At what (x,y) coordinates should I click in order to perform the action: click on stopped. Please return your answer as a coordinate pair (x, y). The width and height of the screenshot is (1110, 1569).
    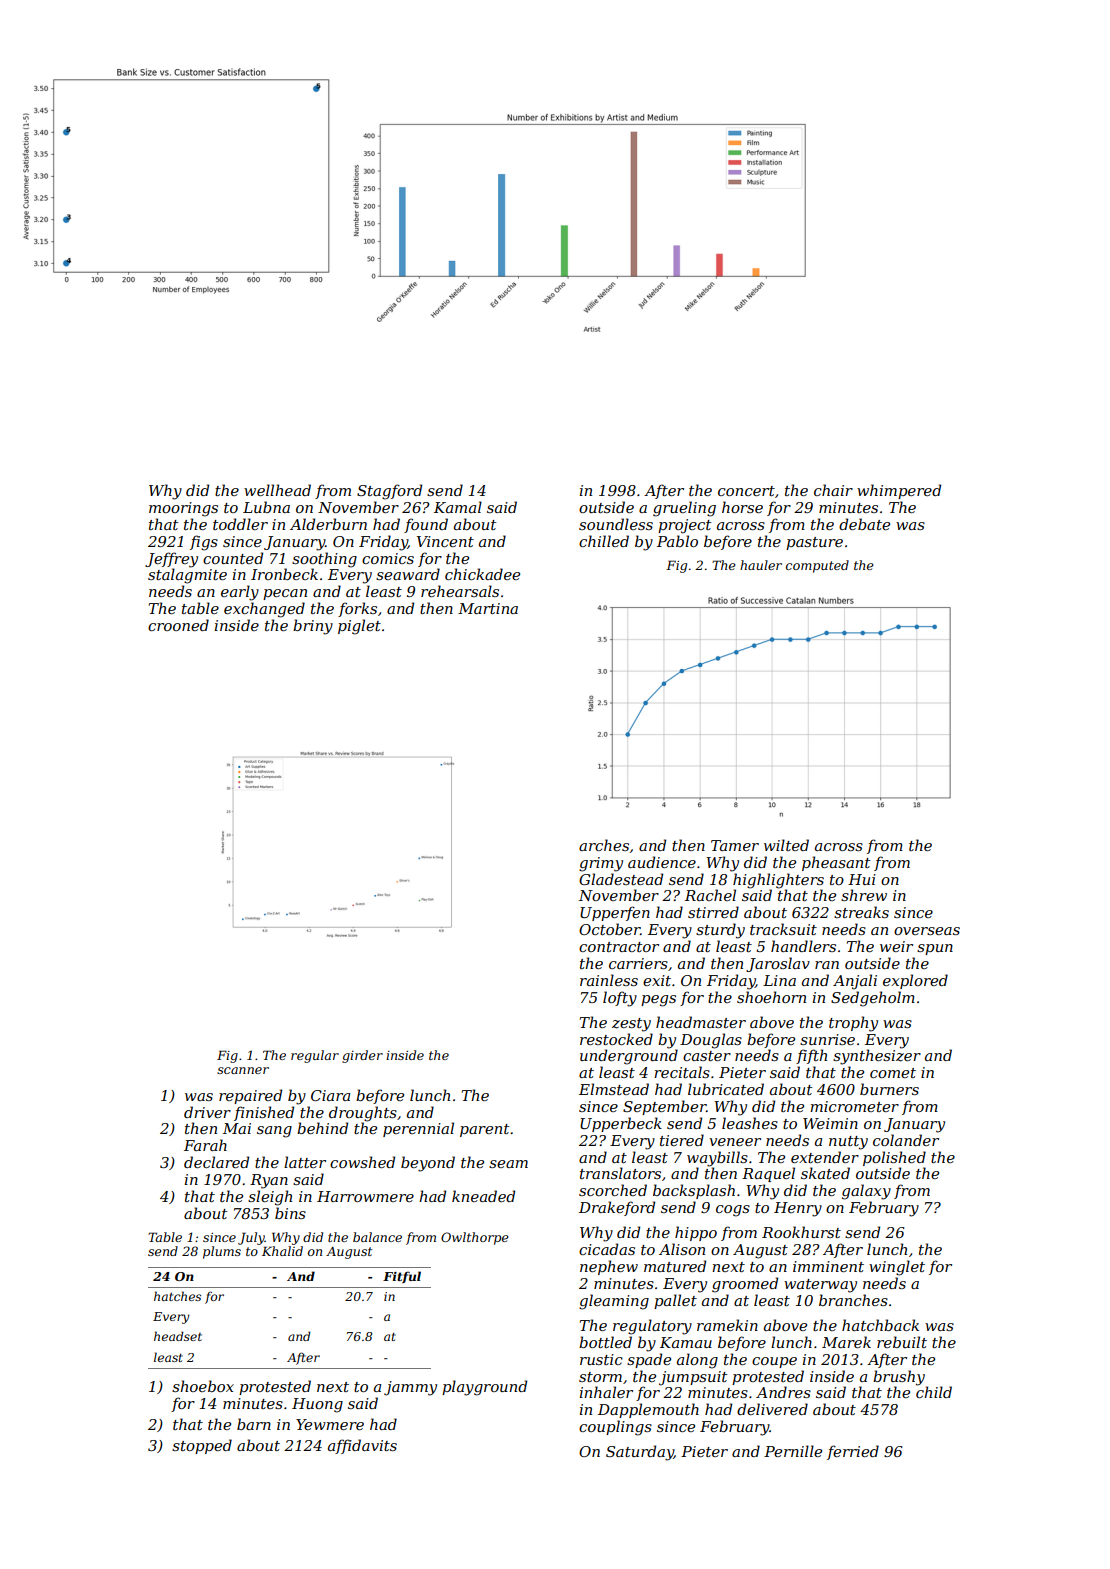
    Looking at the image, I should click on (202, 1446).
